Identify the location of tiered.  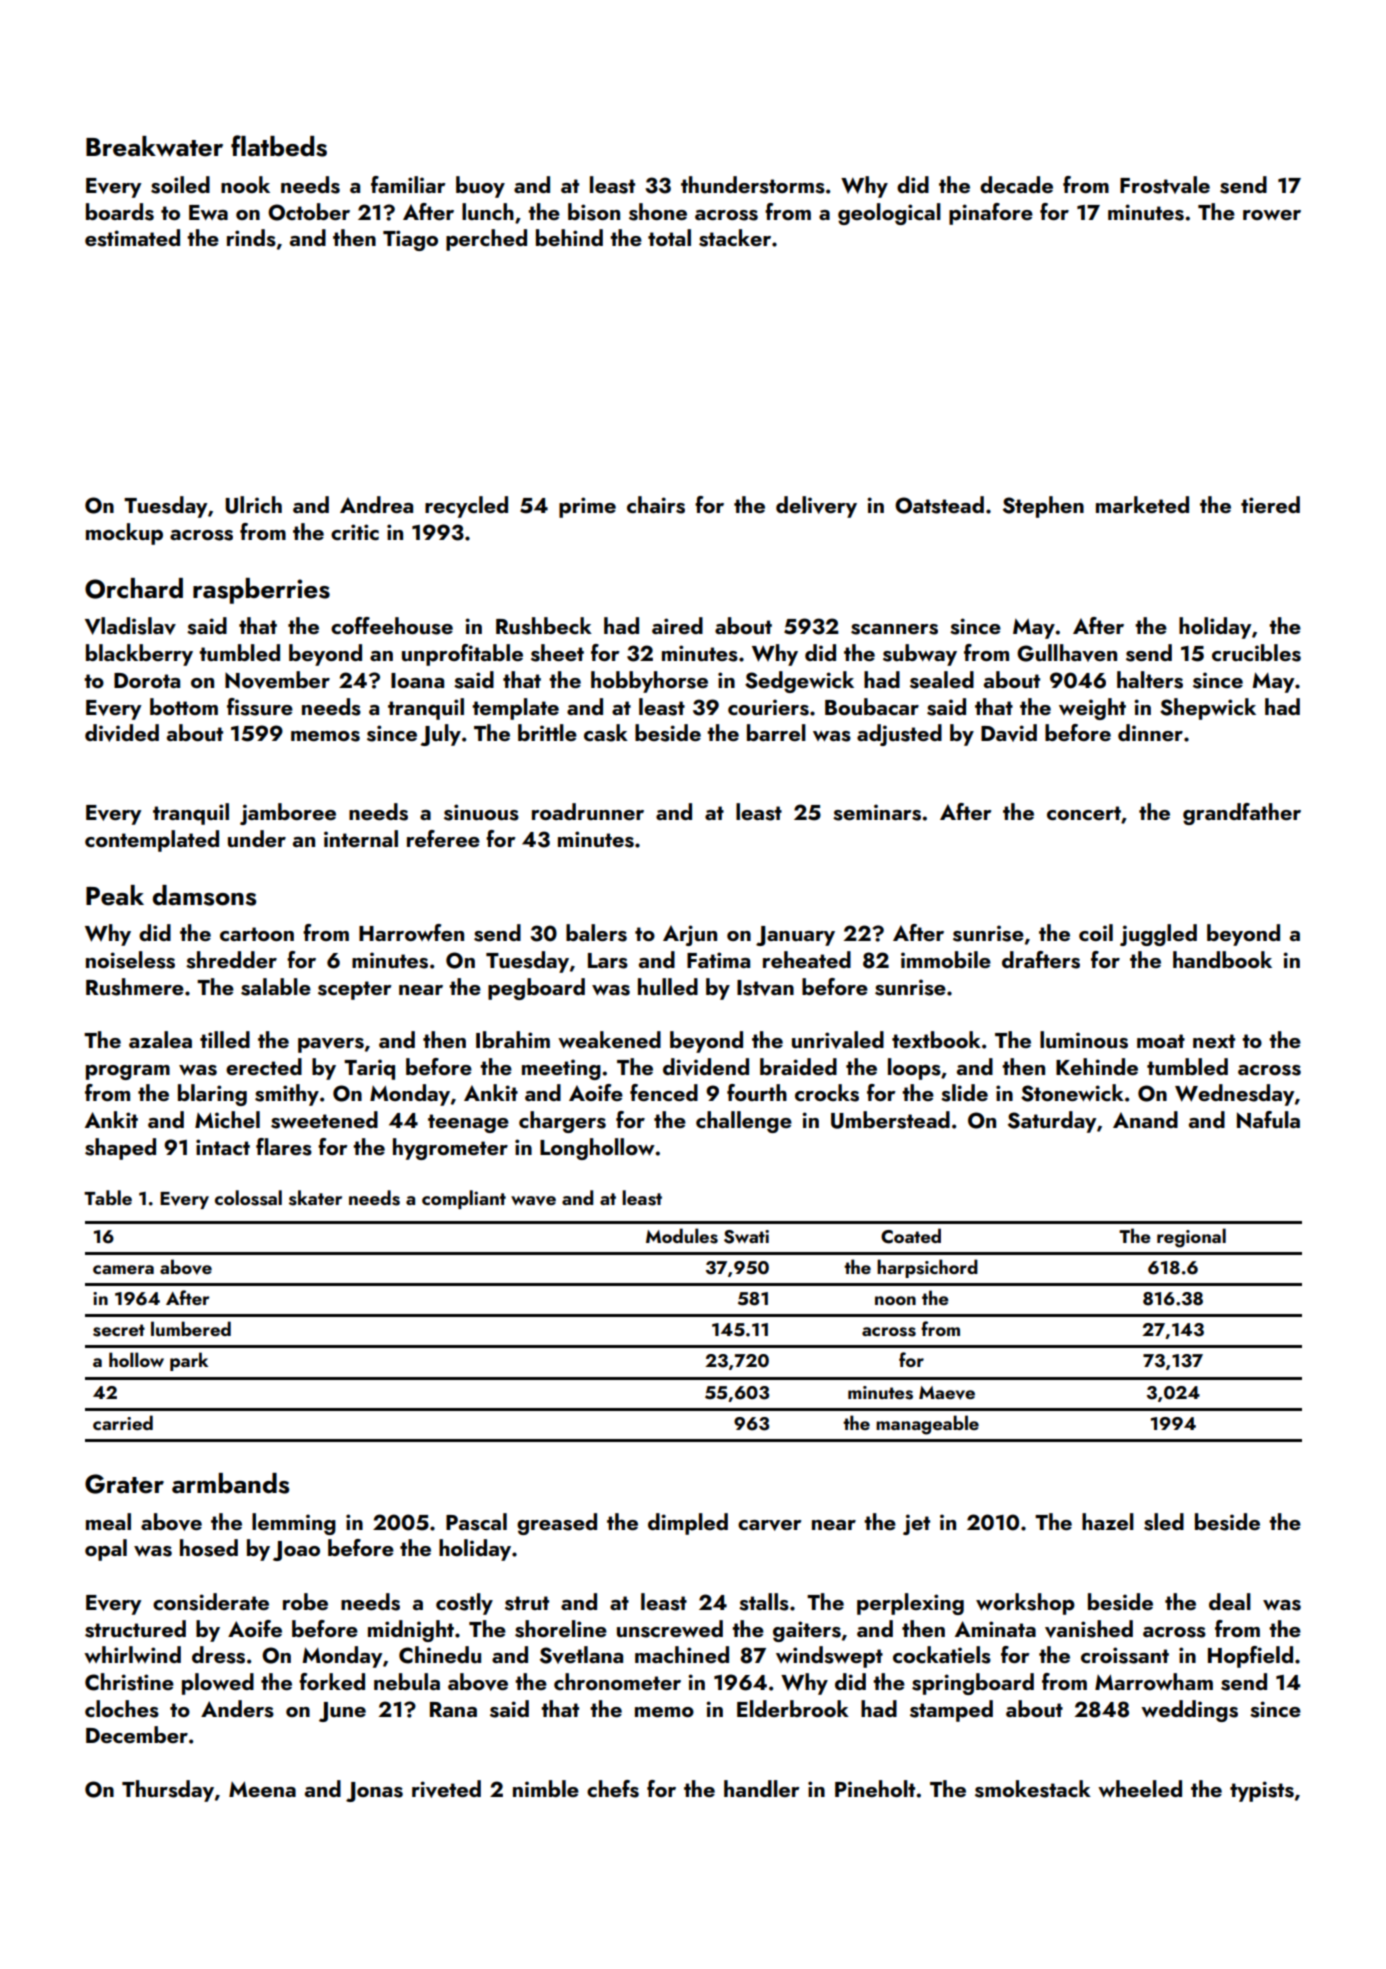
(1270, 504).
